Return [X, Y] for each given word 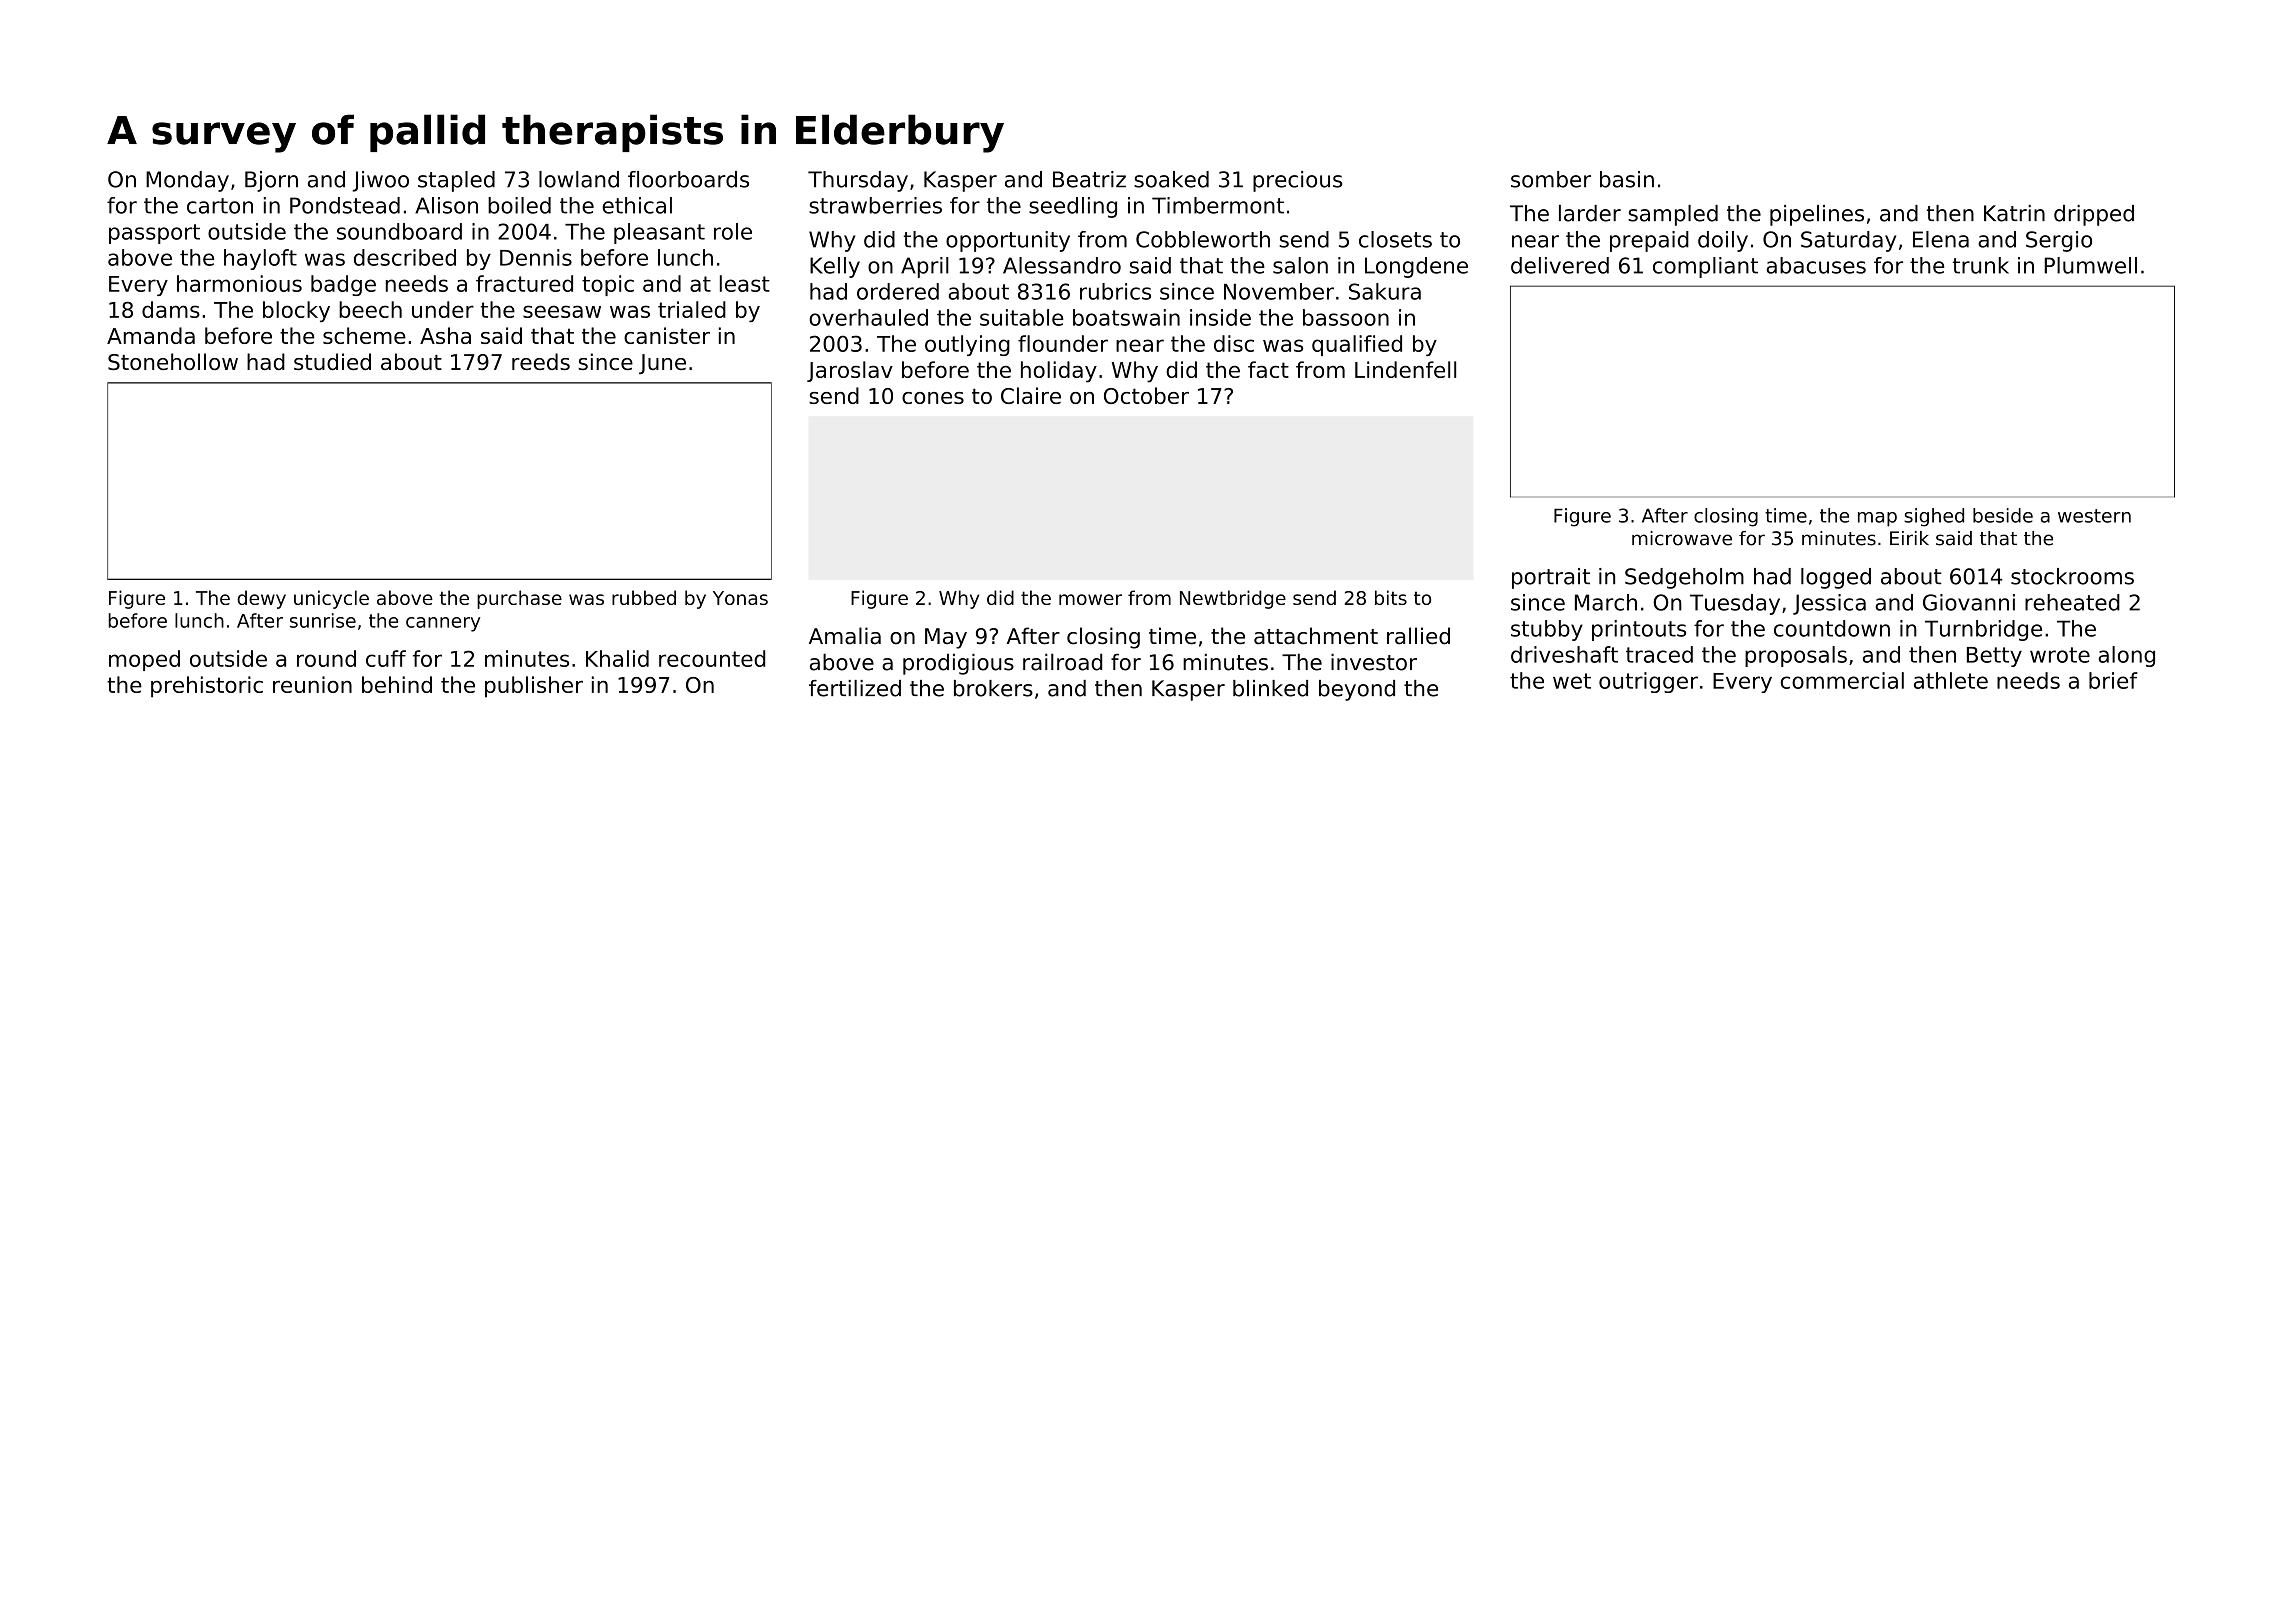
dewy [261, 599]
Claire [1031, 395]
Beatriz [1089, 179]
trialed [692, 309]
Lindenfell [1405, 369]
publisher [534, 687]
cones [933, 398]
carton [220, 206]
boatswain [1126, 317]
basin [1627, 179]
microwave [1682, 538]
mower [1090, 599]
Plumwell [2090, 265]
